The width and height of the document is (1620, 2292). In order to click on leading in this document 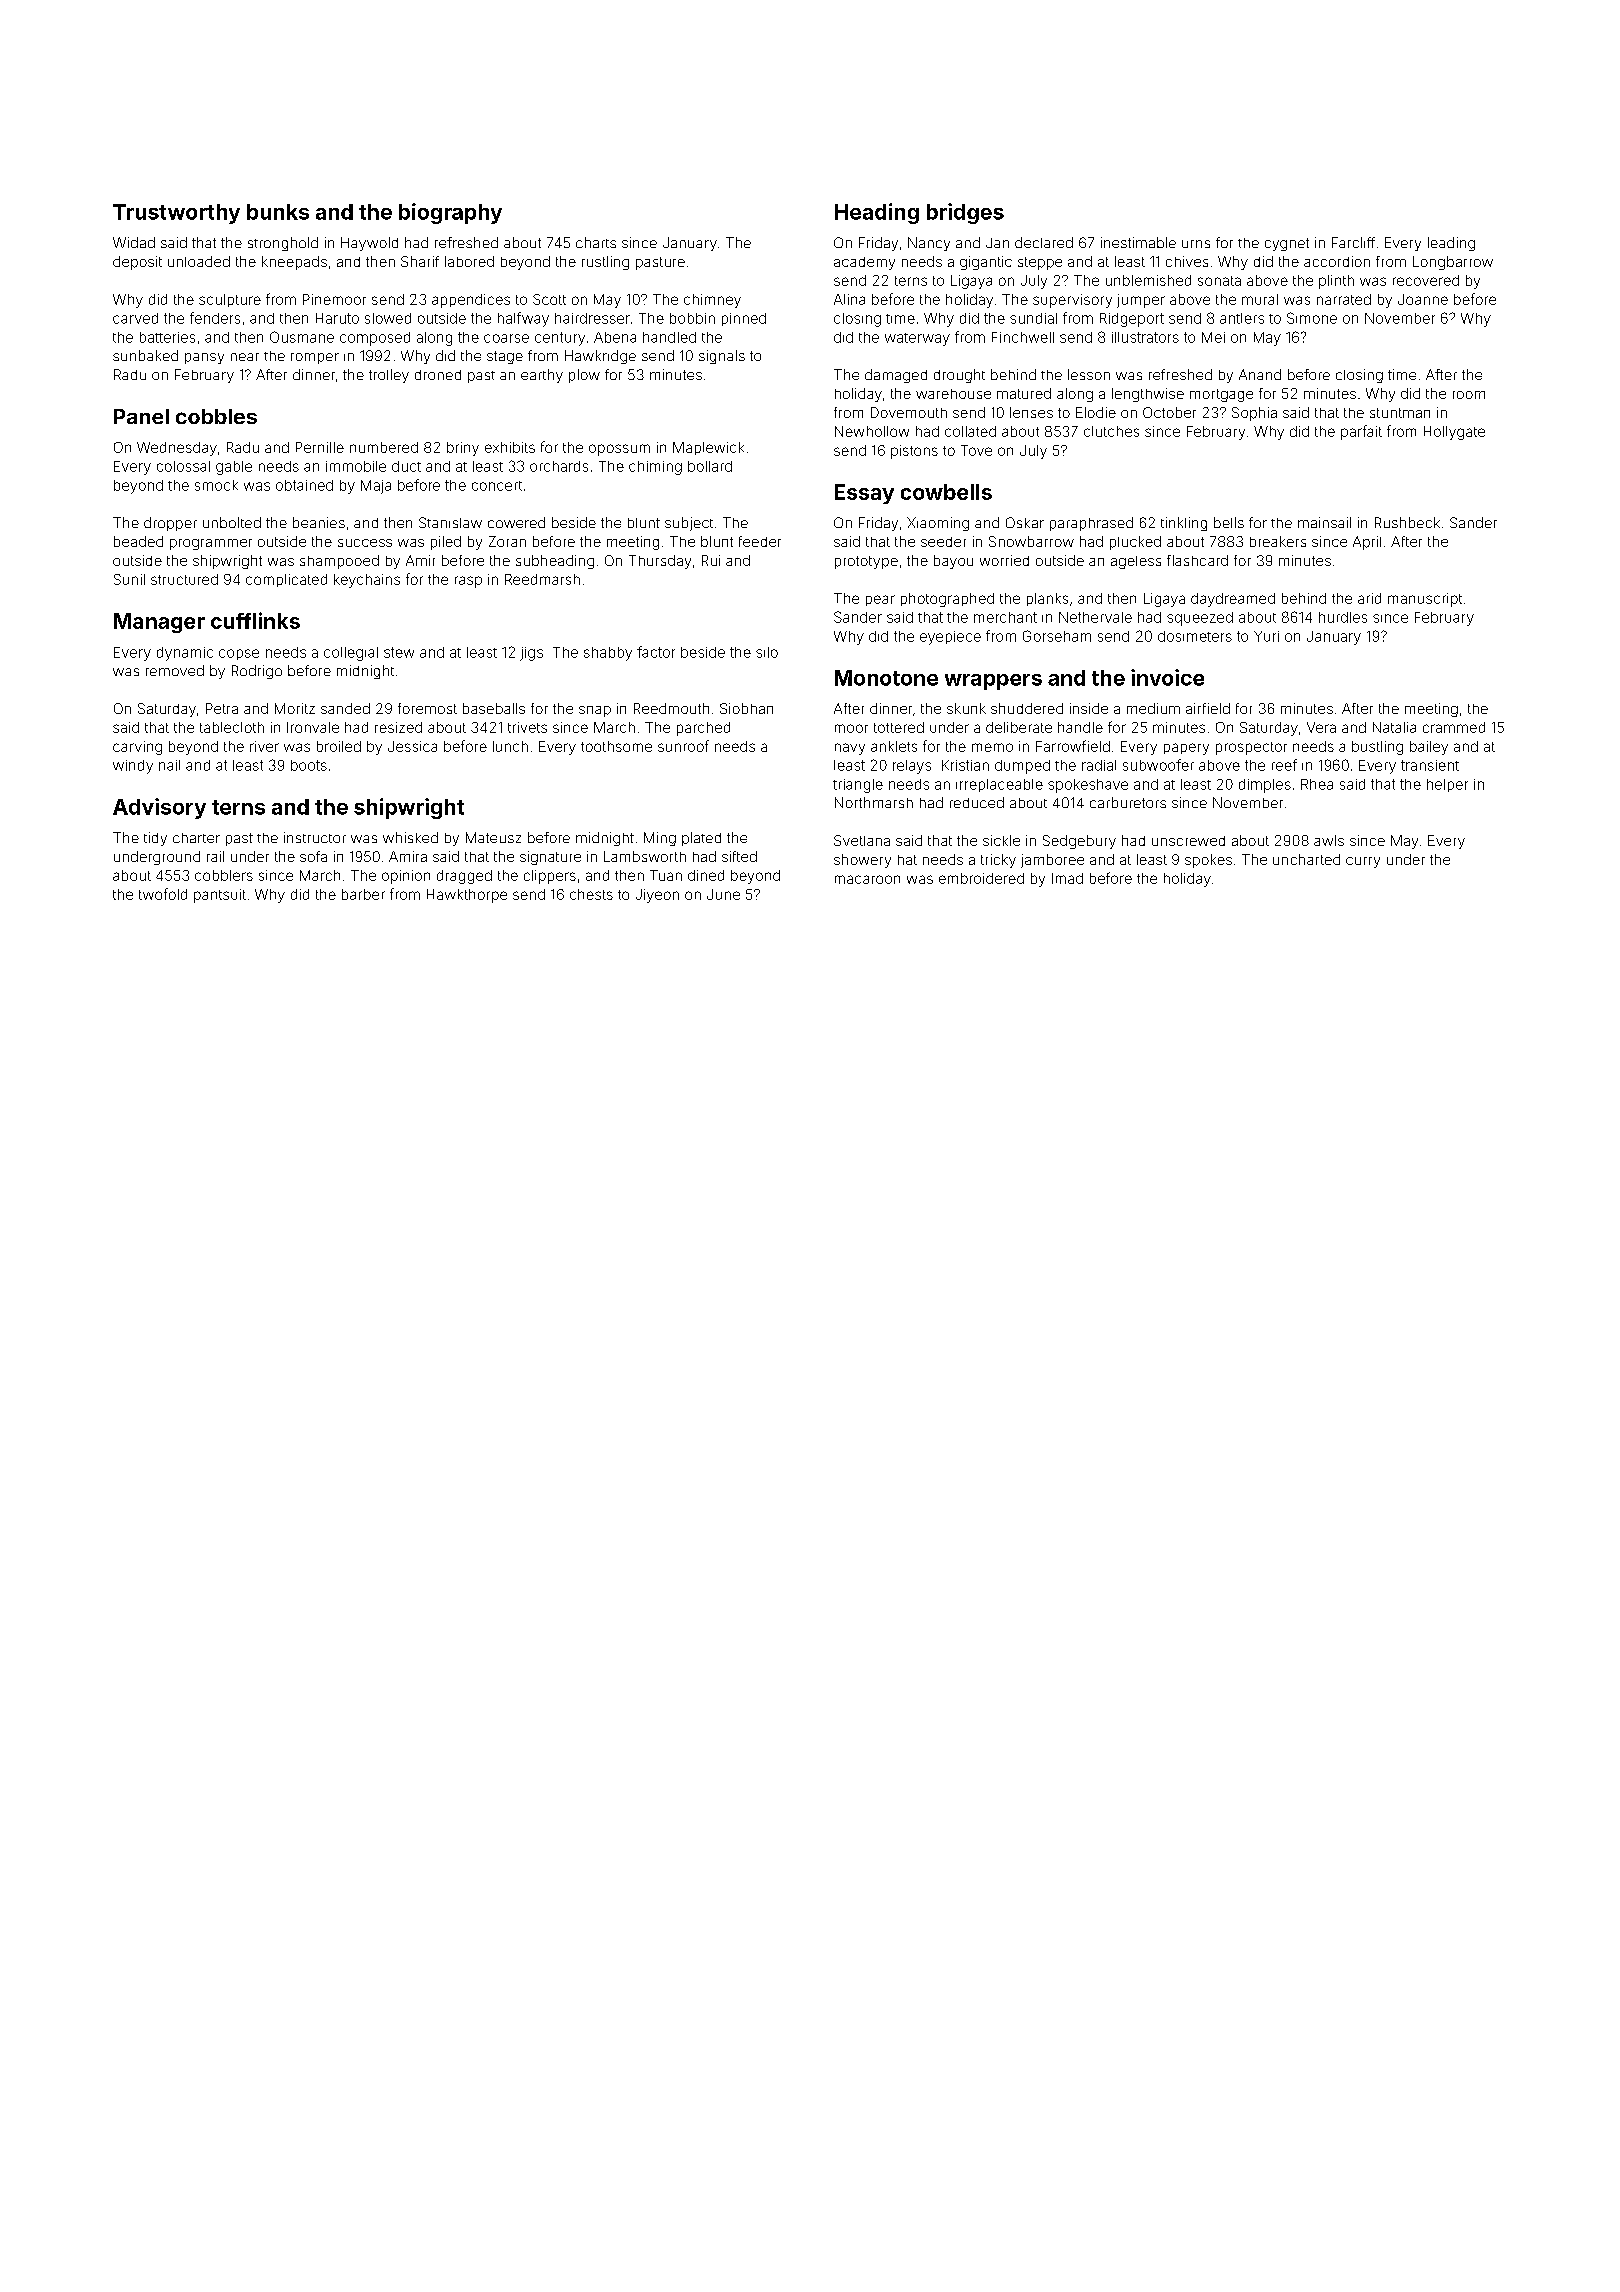, I will do `click(1451, 244)`.
